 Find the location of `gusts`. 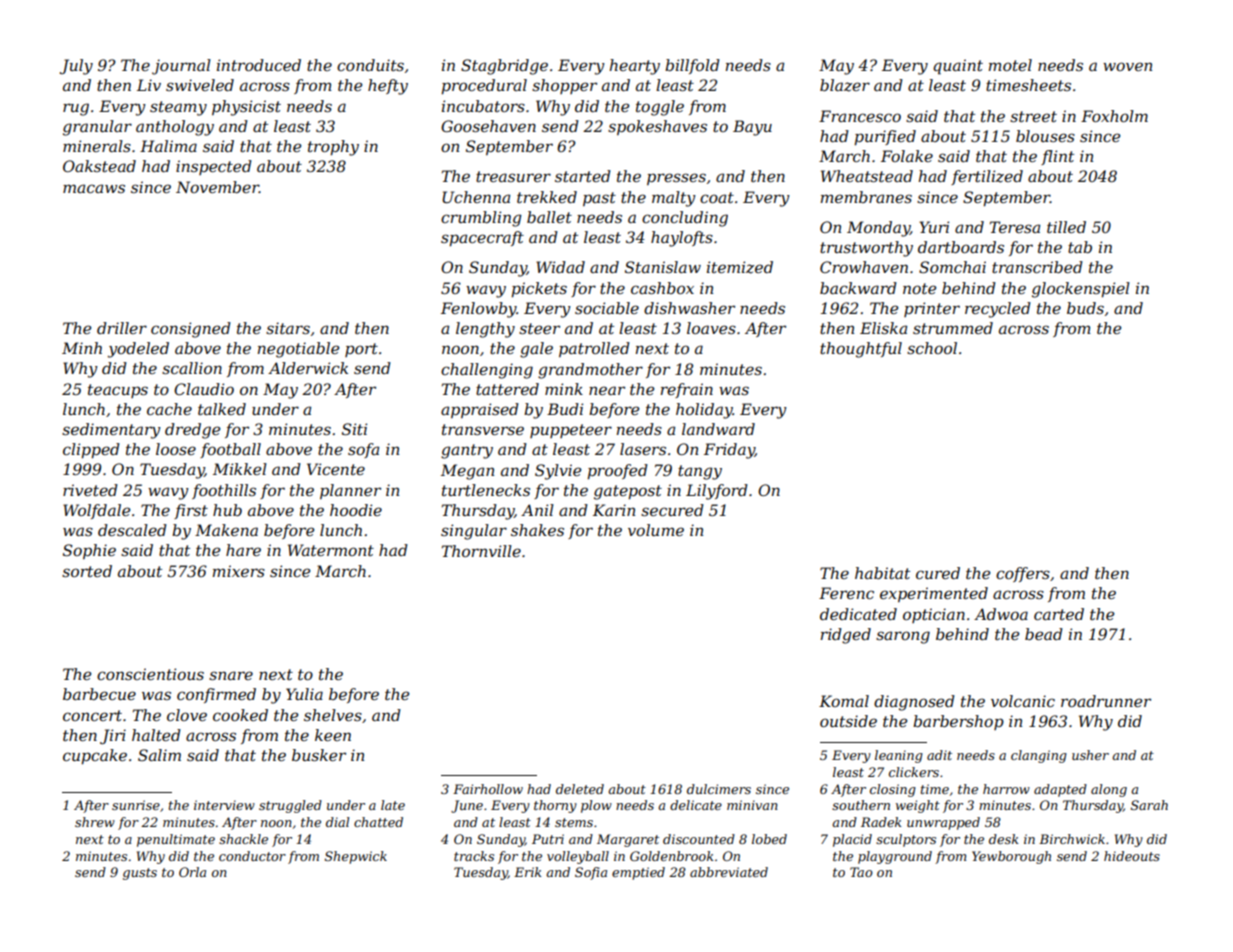

gusts is located at coordinates (140, 874).
